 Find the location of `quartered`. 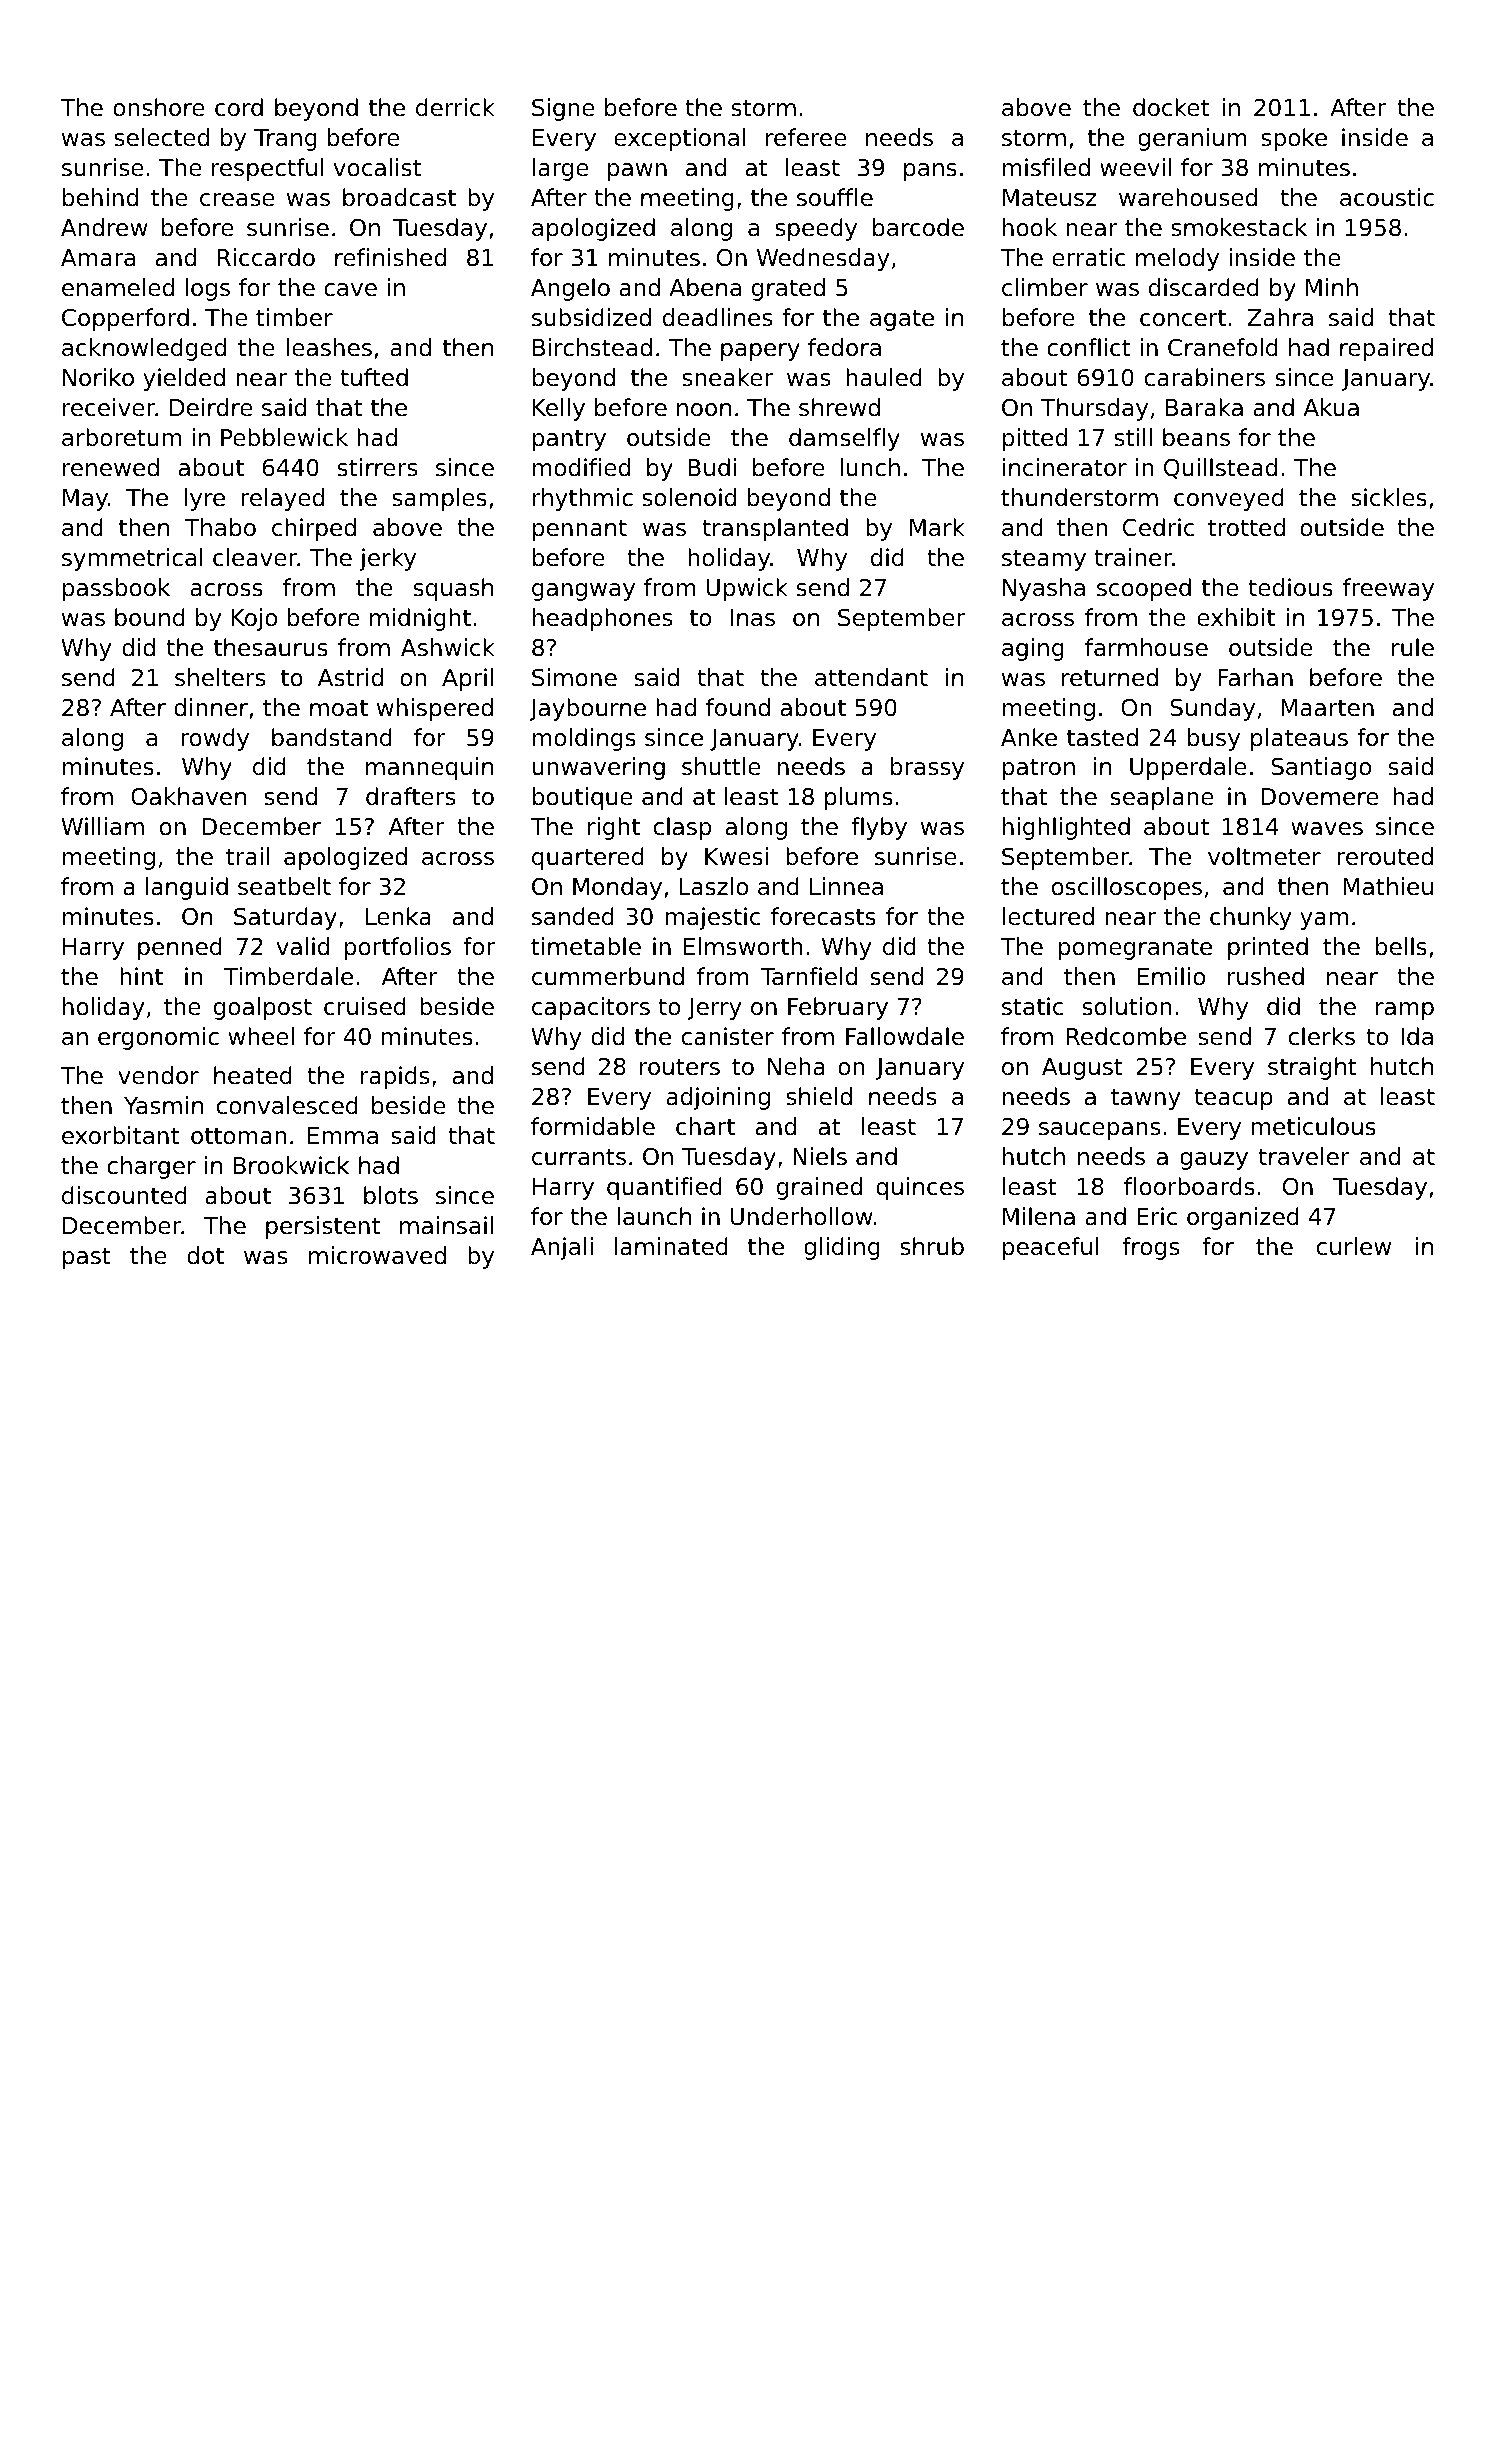

quartered is located at coordinates (588, 858).
